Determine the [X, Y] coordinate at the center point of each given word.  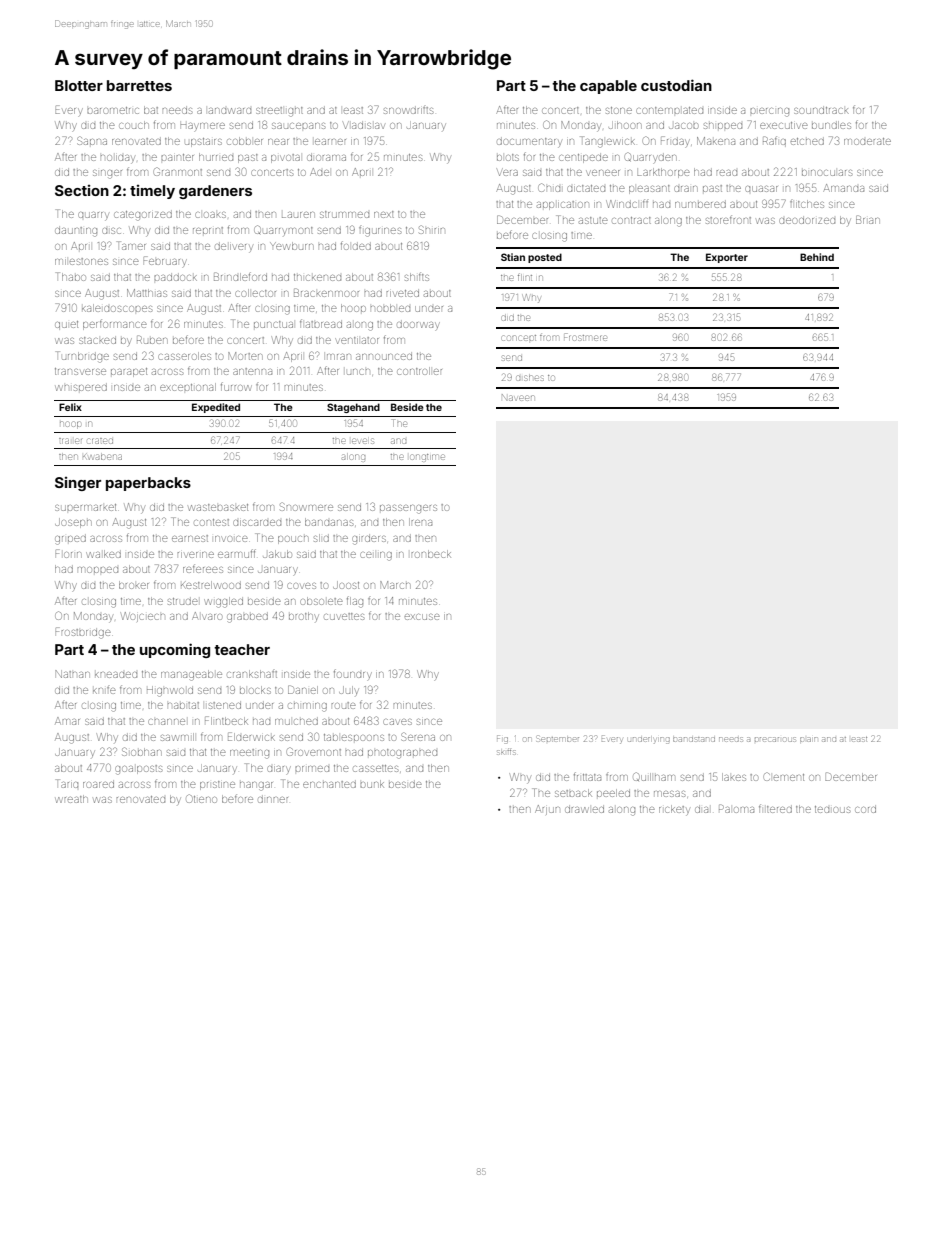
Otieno [201, 798]
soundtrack [821, 110]
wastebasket [218, 507]
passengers [408, 509]
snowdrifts [408, 110]
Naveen [518, 397]
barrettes [139, 85]
